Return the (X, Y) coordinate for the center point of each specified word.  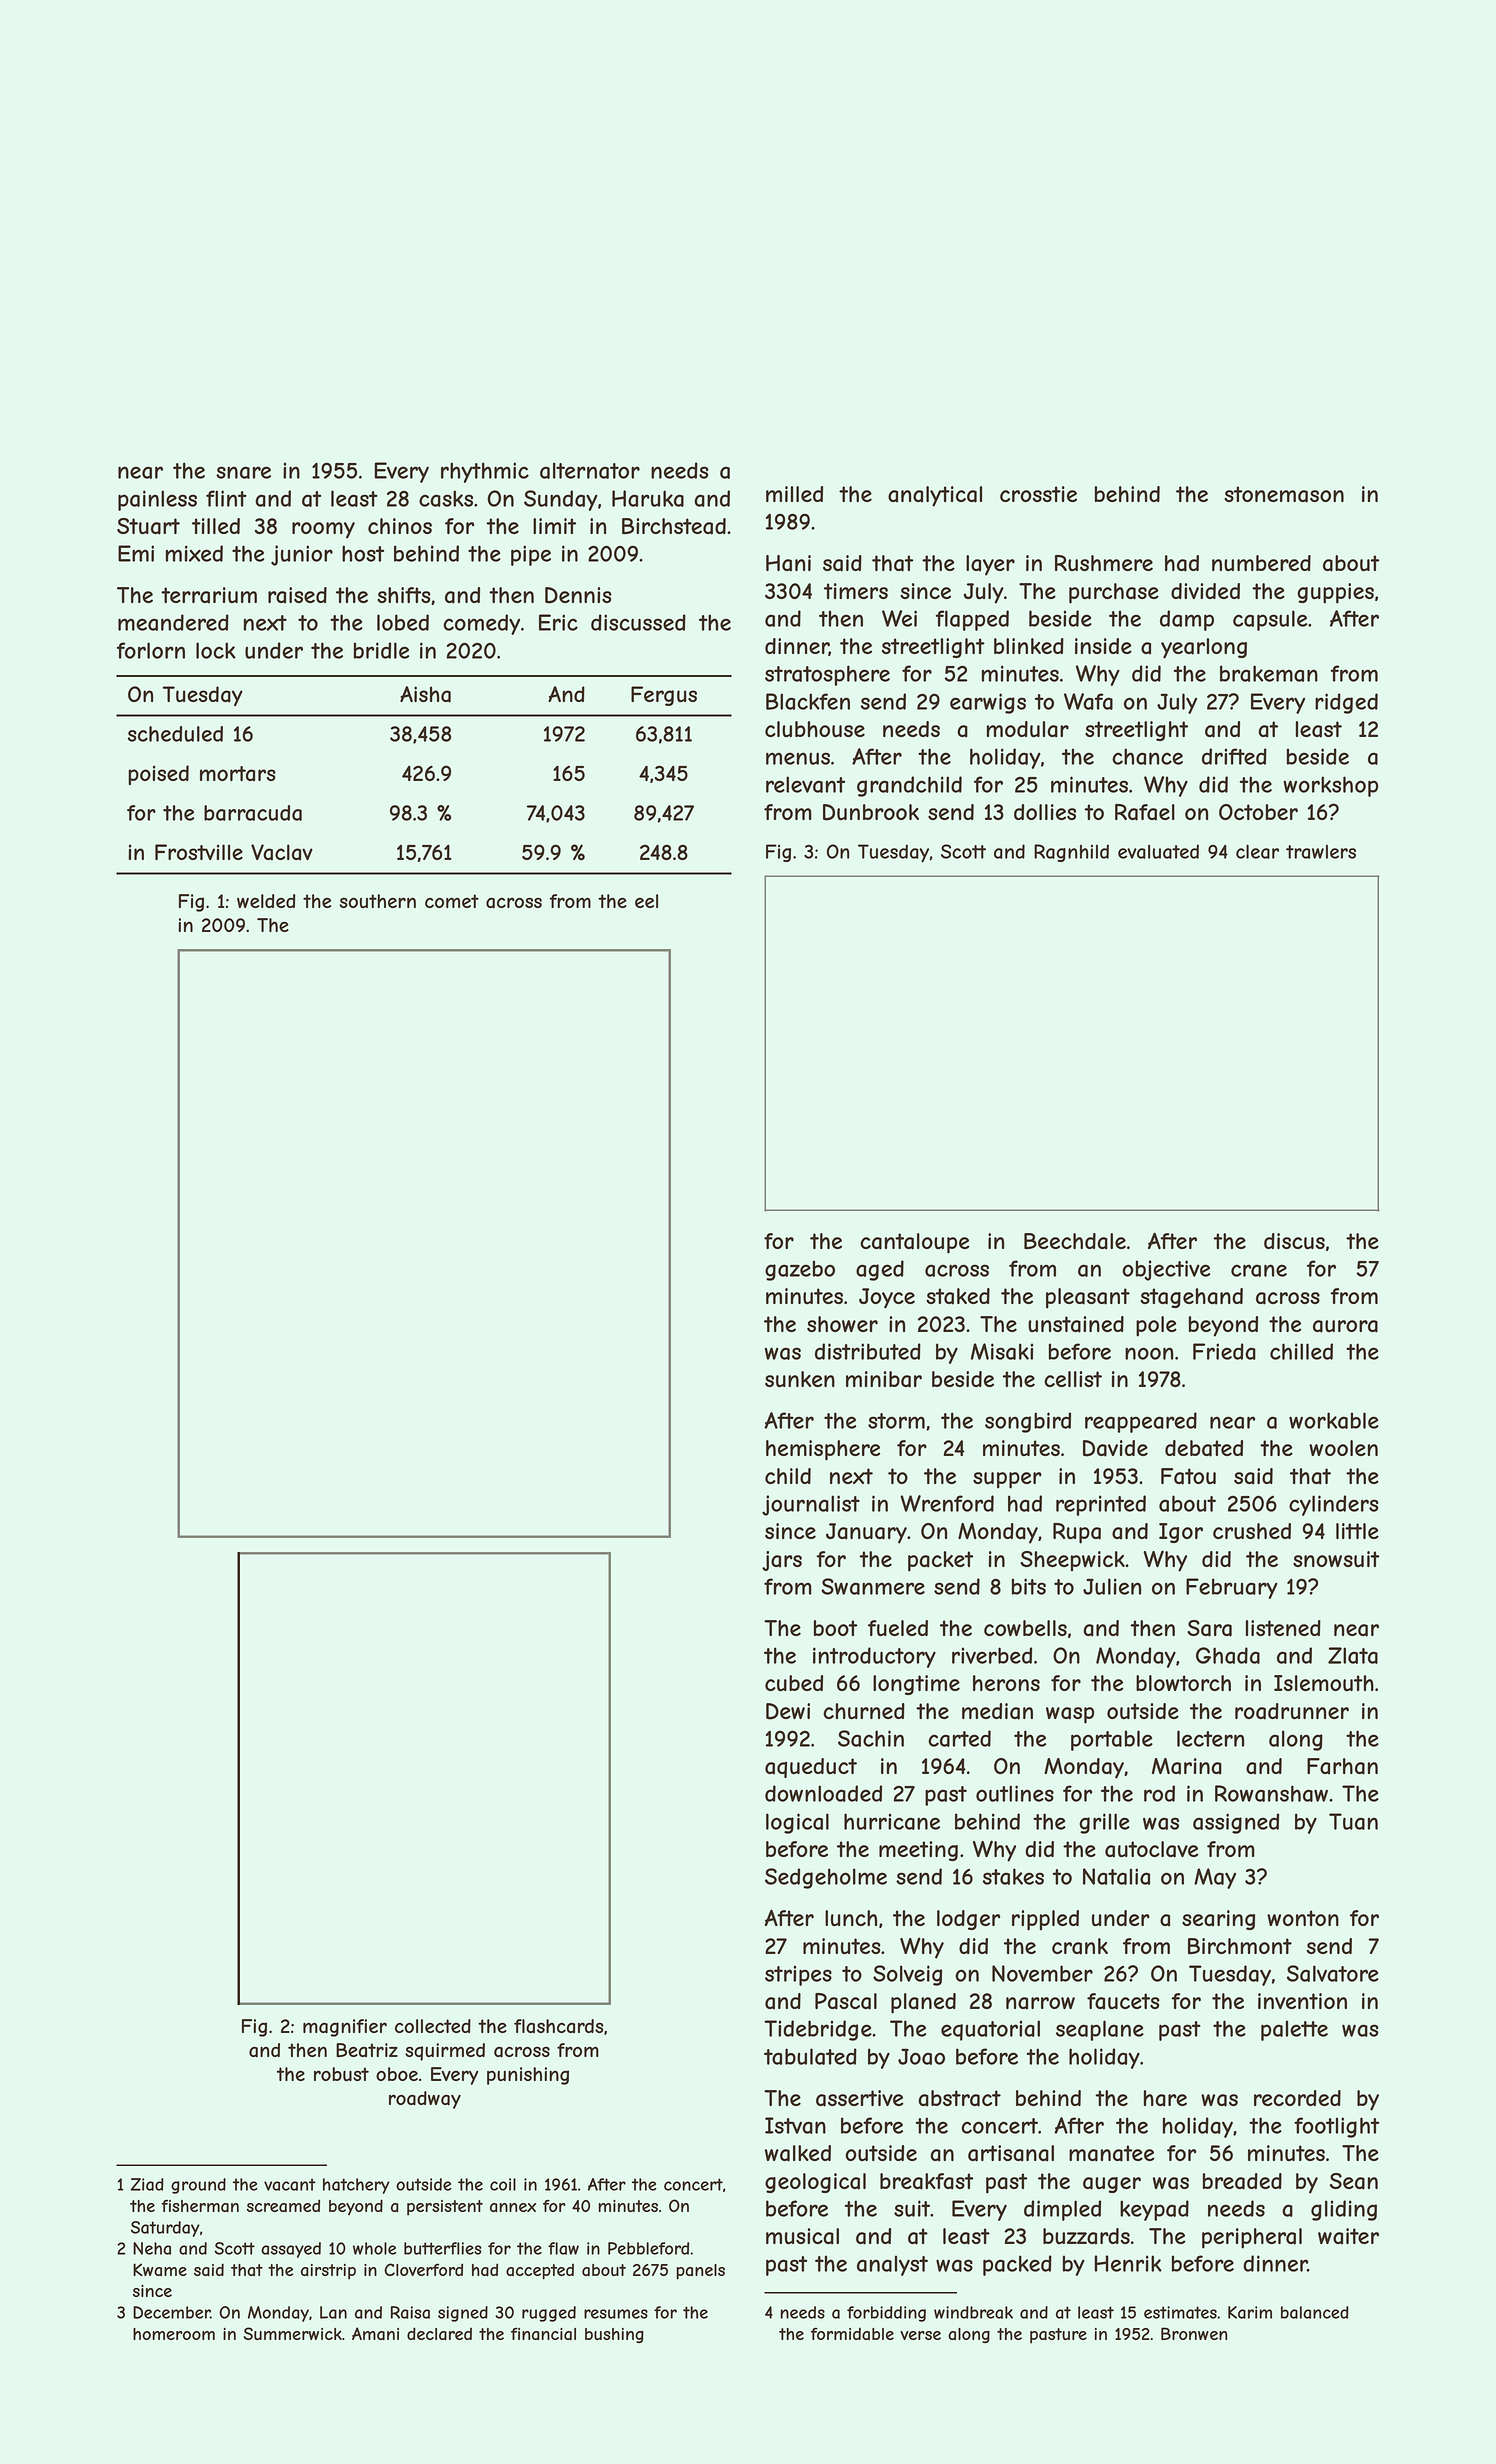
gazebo (800, 1270)
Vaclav (282, 852)
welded (266, 901)
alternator (590, 470)
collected (433, 2026)
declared (439, 2334)
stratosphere (827, 675)
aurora (1345, 1326)
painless (157, 500)
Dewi (788, 1711)
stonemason (1284, 494)
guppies (1335, 593)
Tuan (1353, 1821)
